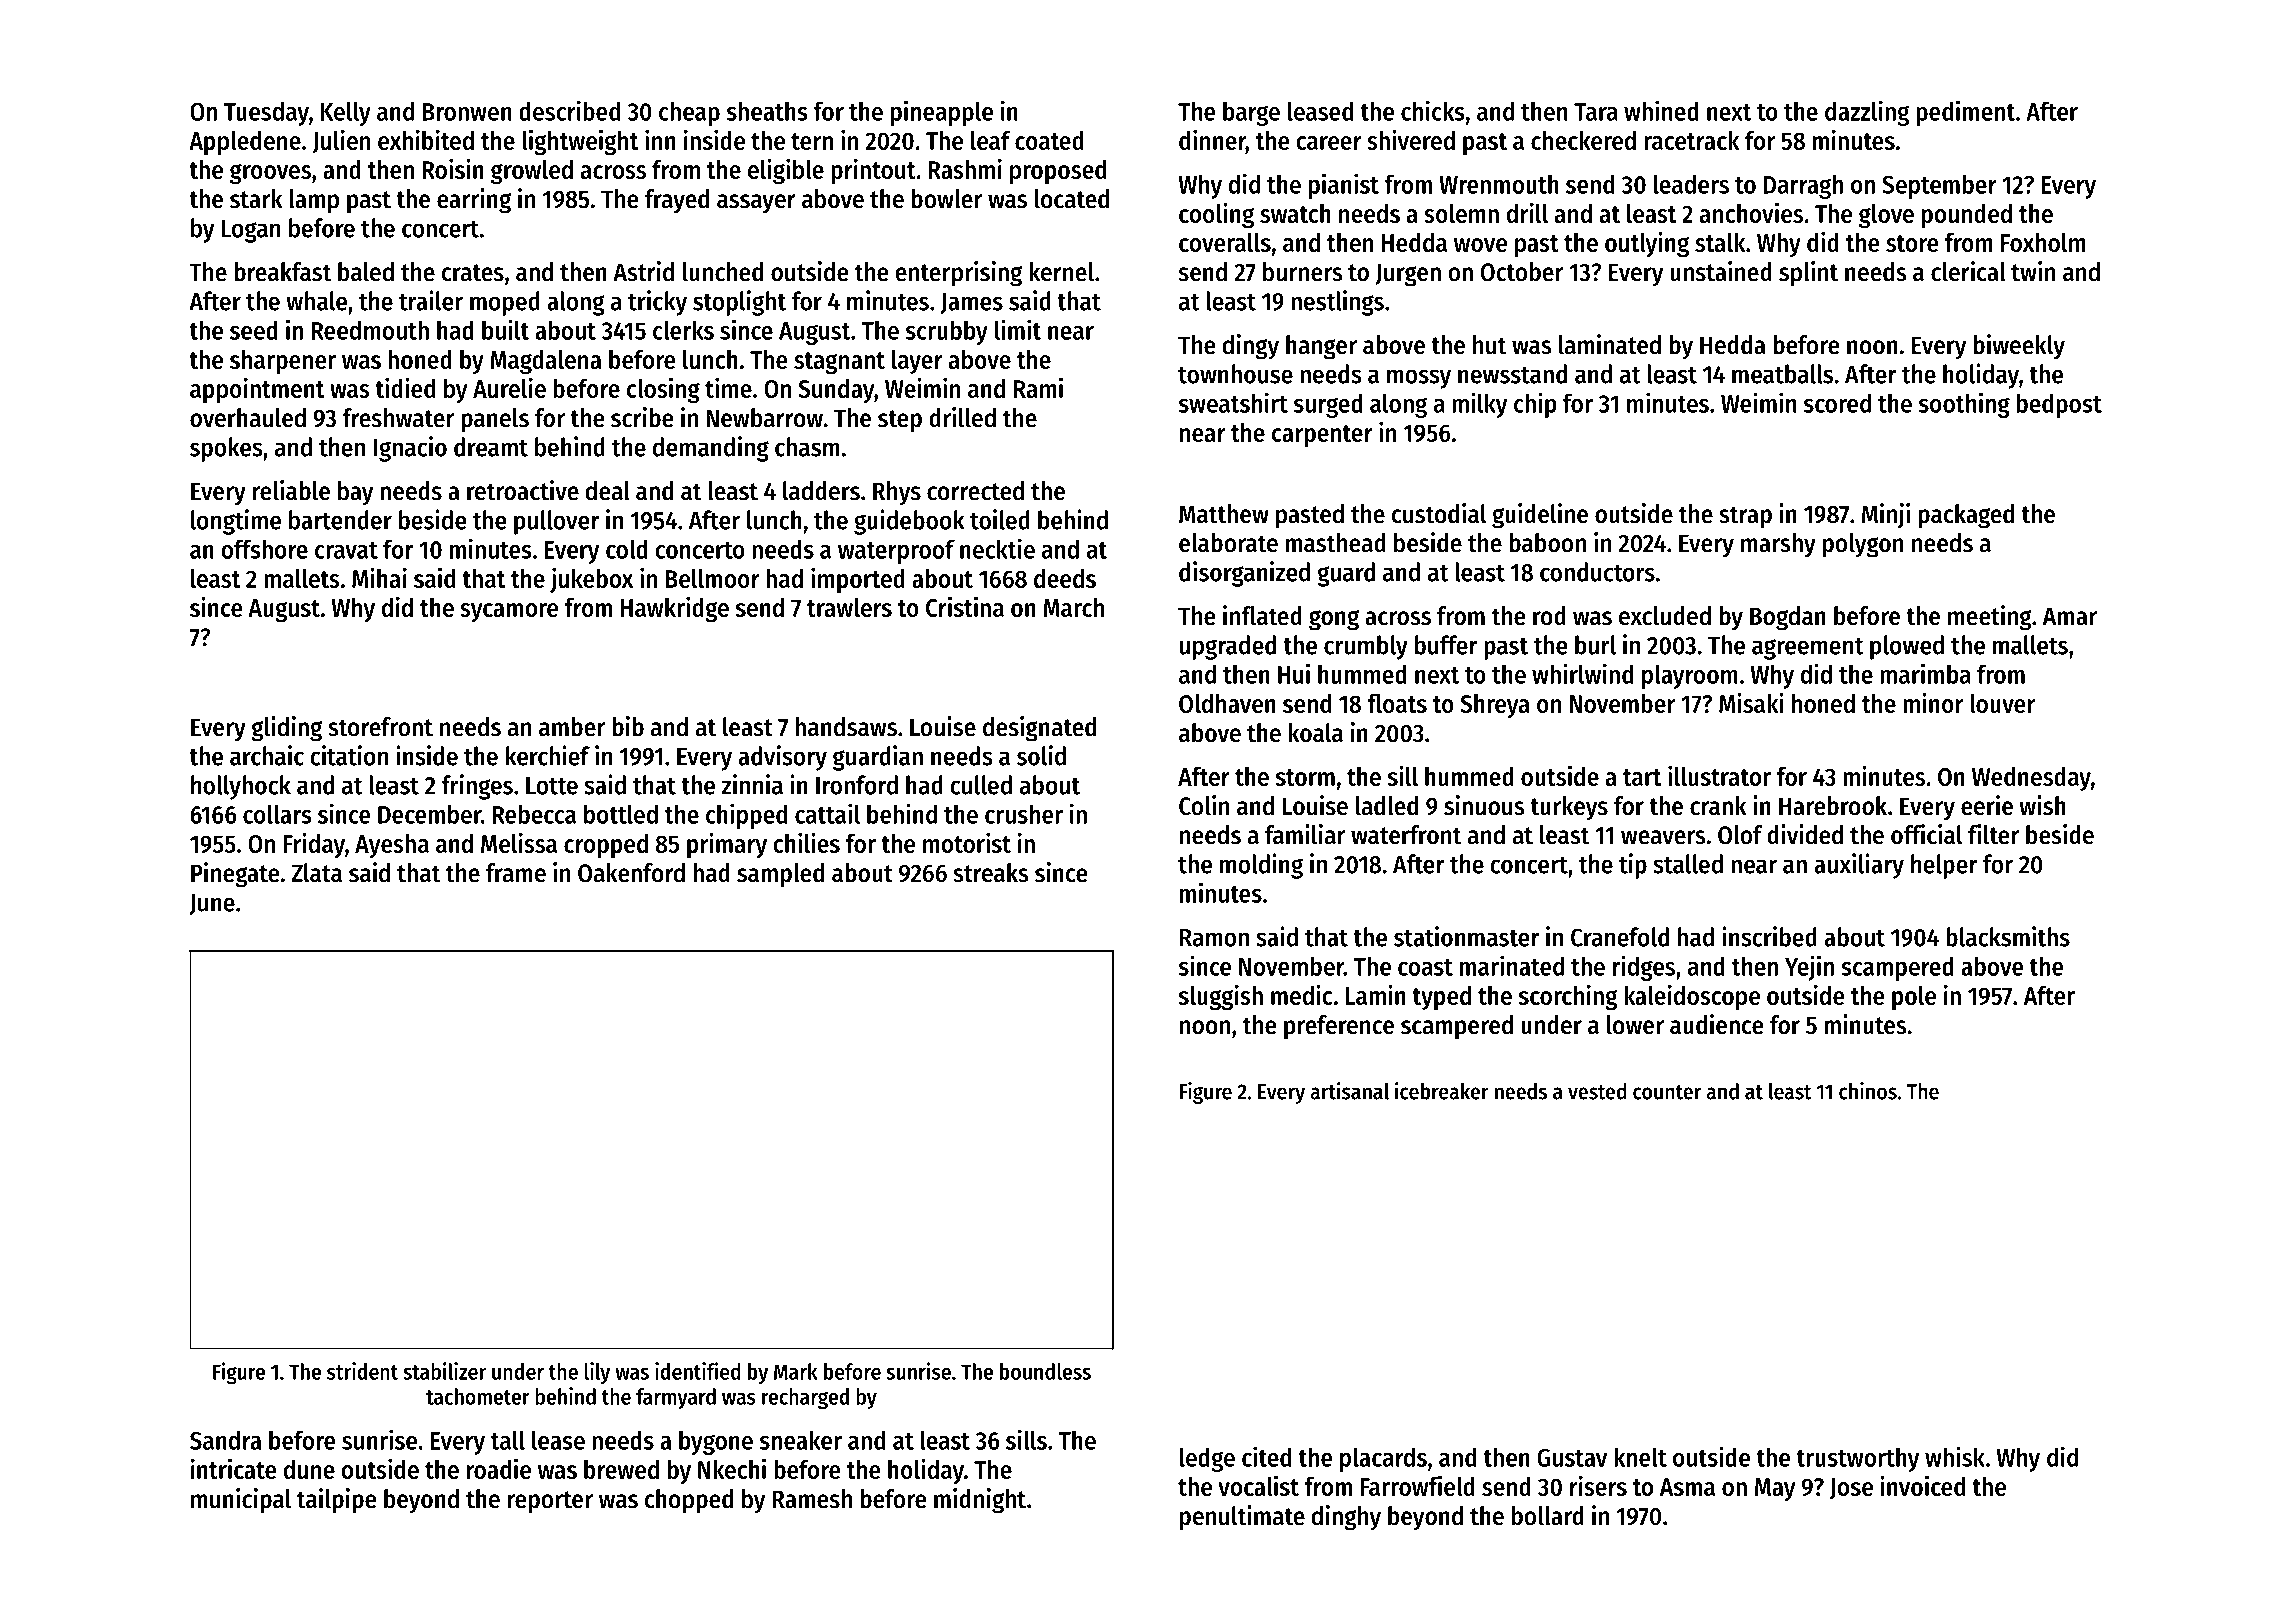 The width and height of the screenshot is (2292, 1620). I want to click on exhibited, so click(426, 140).
